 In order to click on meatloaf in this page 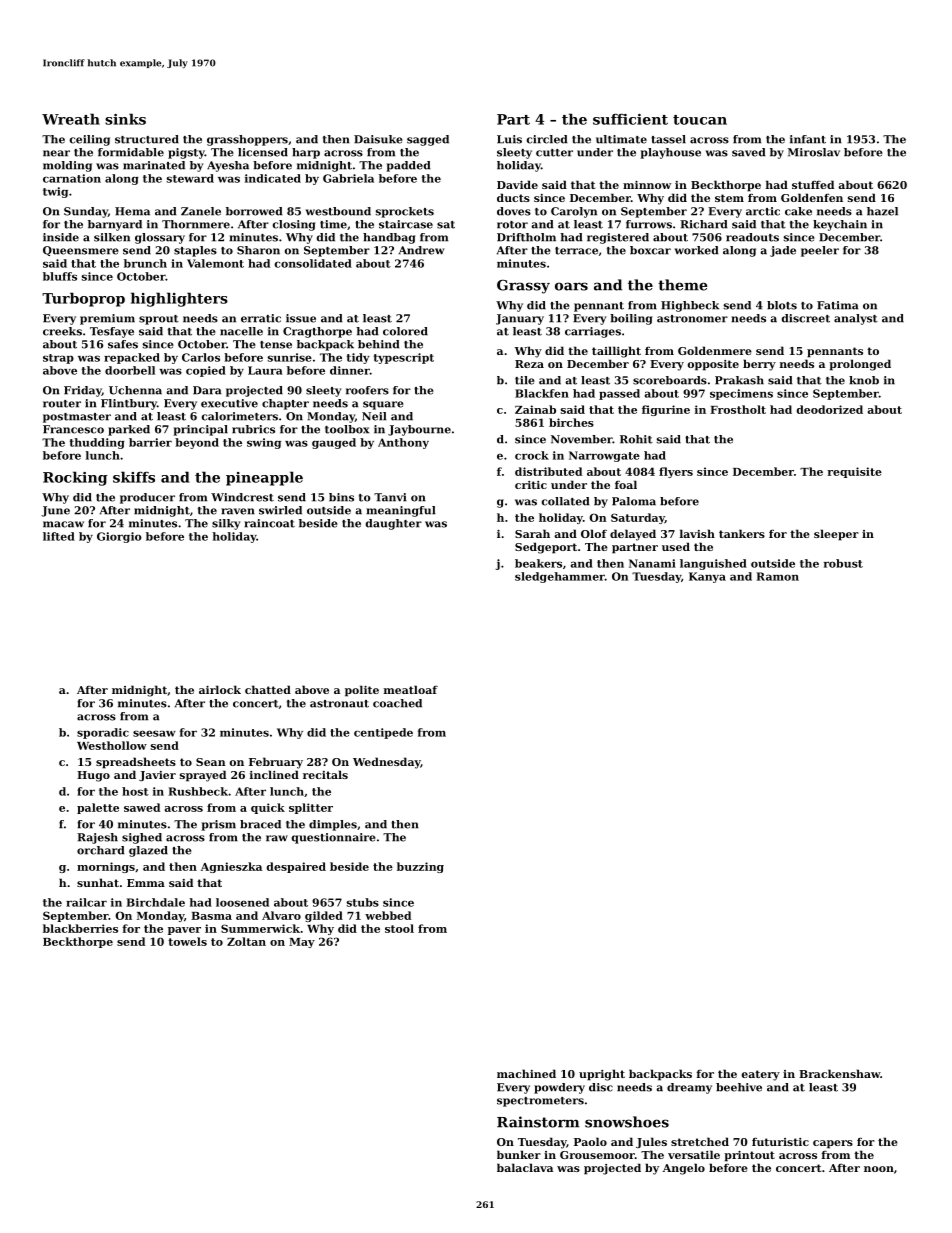, I will do `click(411, 689)`.
